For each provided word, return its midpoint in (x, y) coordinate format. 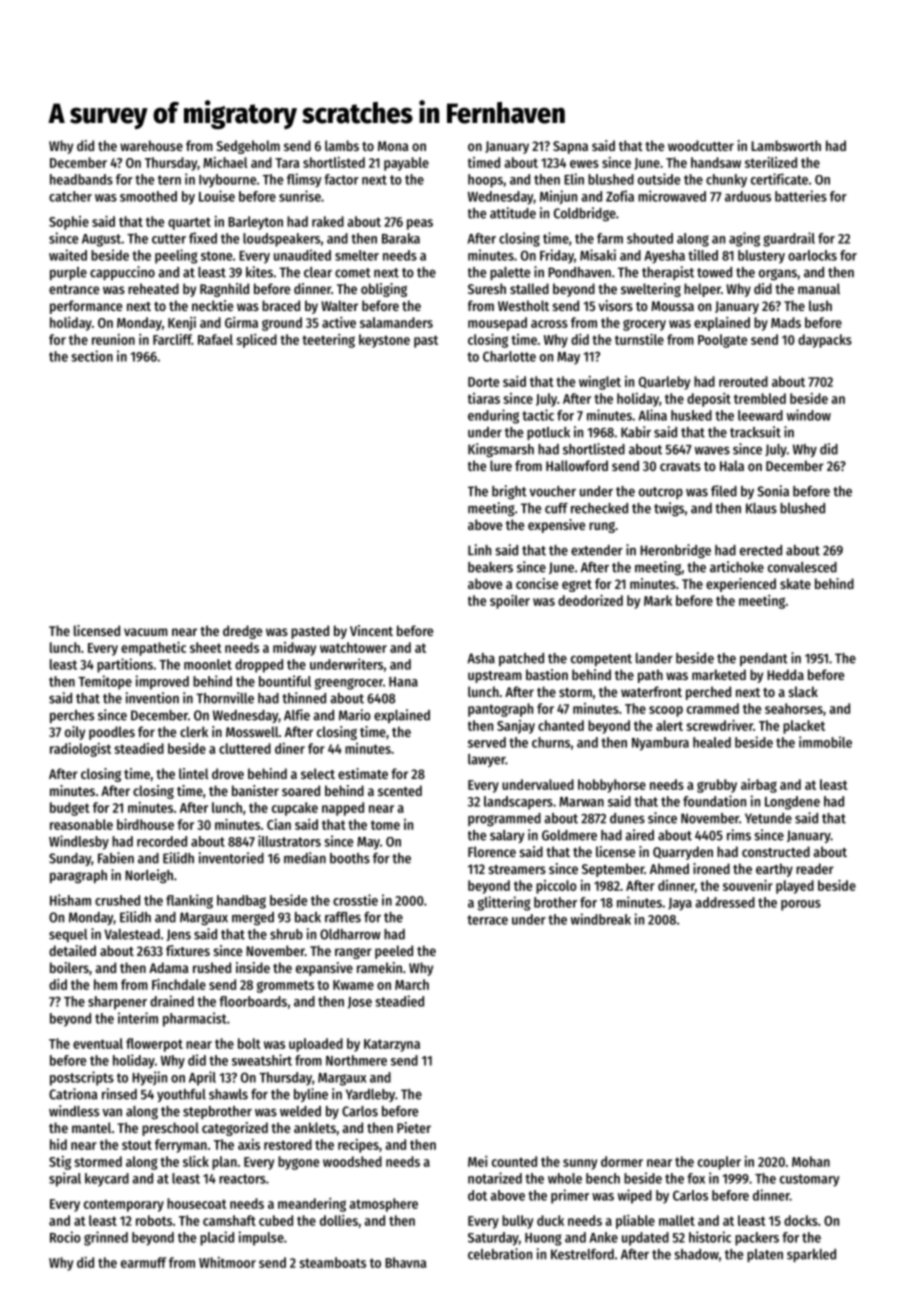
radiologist (80, 750)
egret (577, 586)
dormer (622, 1161)
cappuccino (122, 273)
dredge (242, 632)
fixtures (188, 950)
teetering (328, 341)
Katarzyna (392, 1045)
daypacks (825, 341)
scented (400, 790)
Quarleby (664, 383)
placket (804, 727)
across (549, 324)
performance (86, 307)
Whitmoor (227, 1262)
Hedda (785, 674)
